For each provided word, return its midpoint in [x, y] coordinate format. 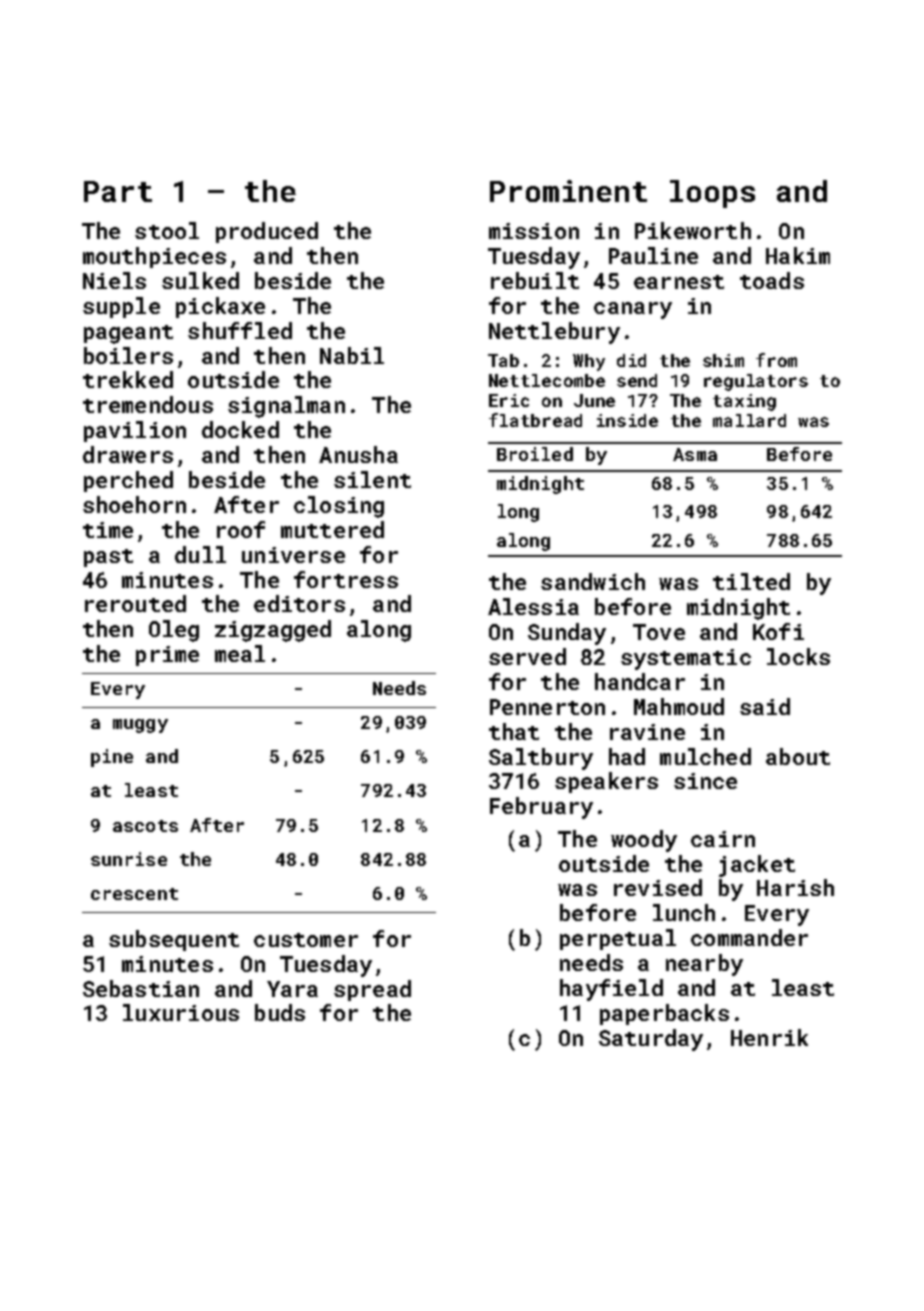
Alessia [533, 606]
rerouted [135, 603]
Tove [659, 632]
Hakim [798, 255]
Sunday [567, 634]
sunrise [129, 859]
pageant [128, 334]
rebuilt [535, 280]
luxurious [181, 1012]
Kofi [778, 631]
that [514, 731]
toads [772, 280]
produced [267, 232]
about [798, 756]
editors [299, 603]
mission [534, 231]
